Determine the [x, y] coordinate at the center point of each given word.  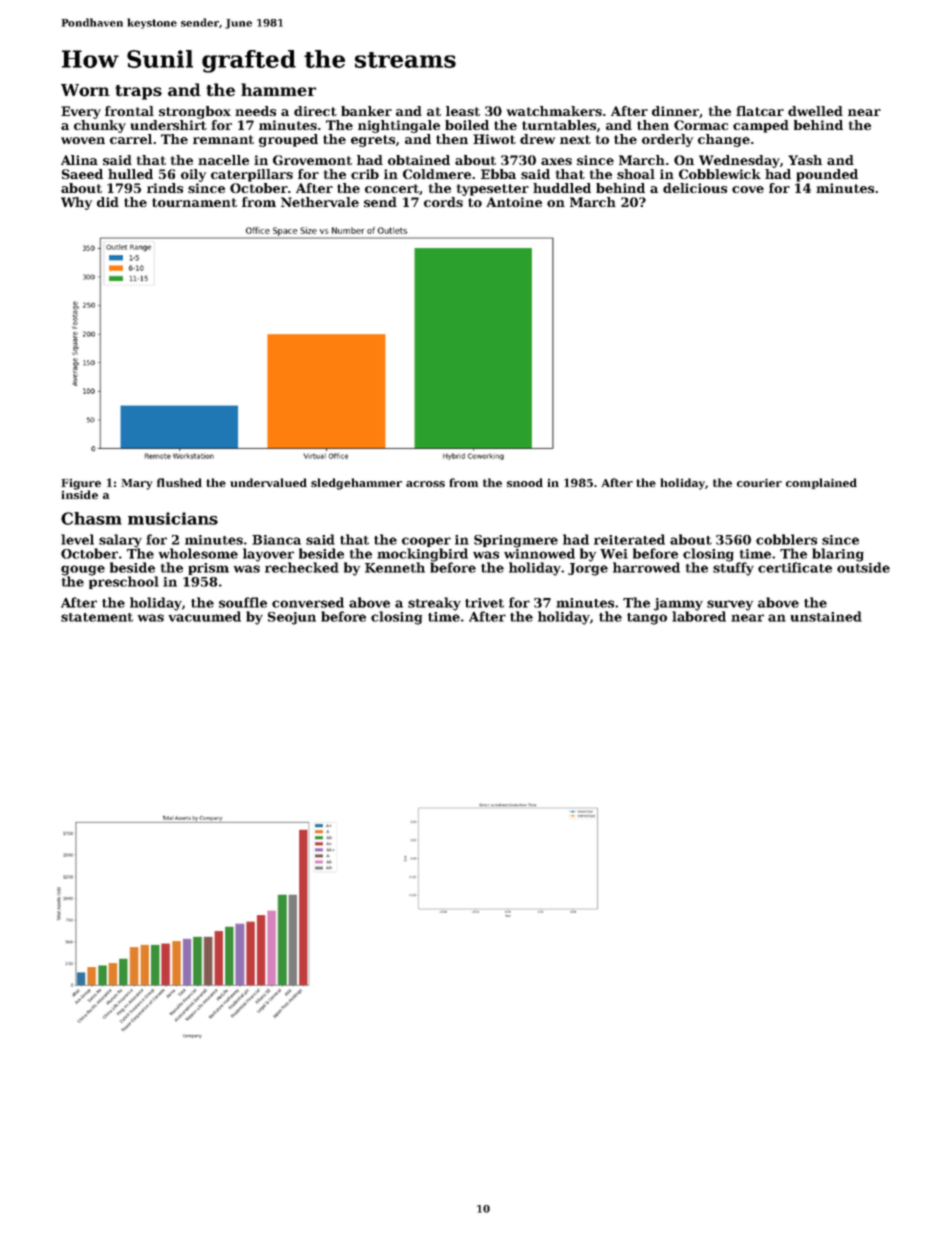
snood [525, 482]
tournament [194, 202]
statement [97, 617]
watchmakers [554, 111]
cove [748, 189]
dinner [676, 112]
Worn [85, 90]
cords [443, 202]
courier [759, 483]
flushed [179, 482]
